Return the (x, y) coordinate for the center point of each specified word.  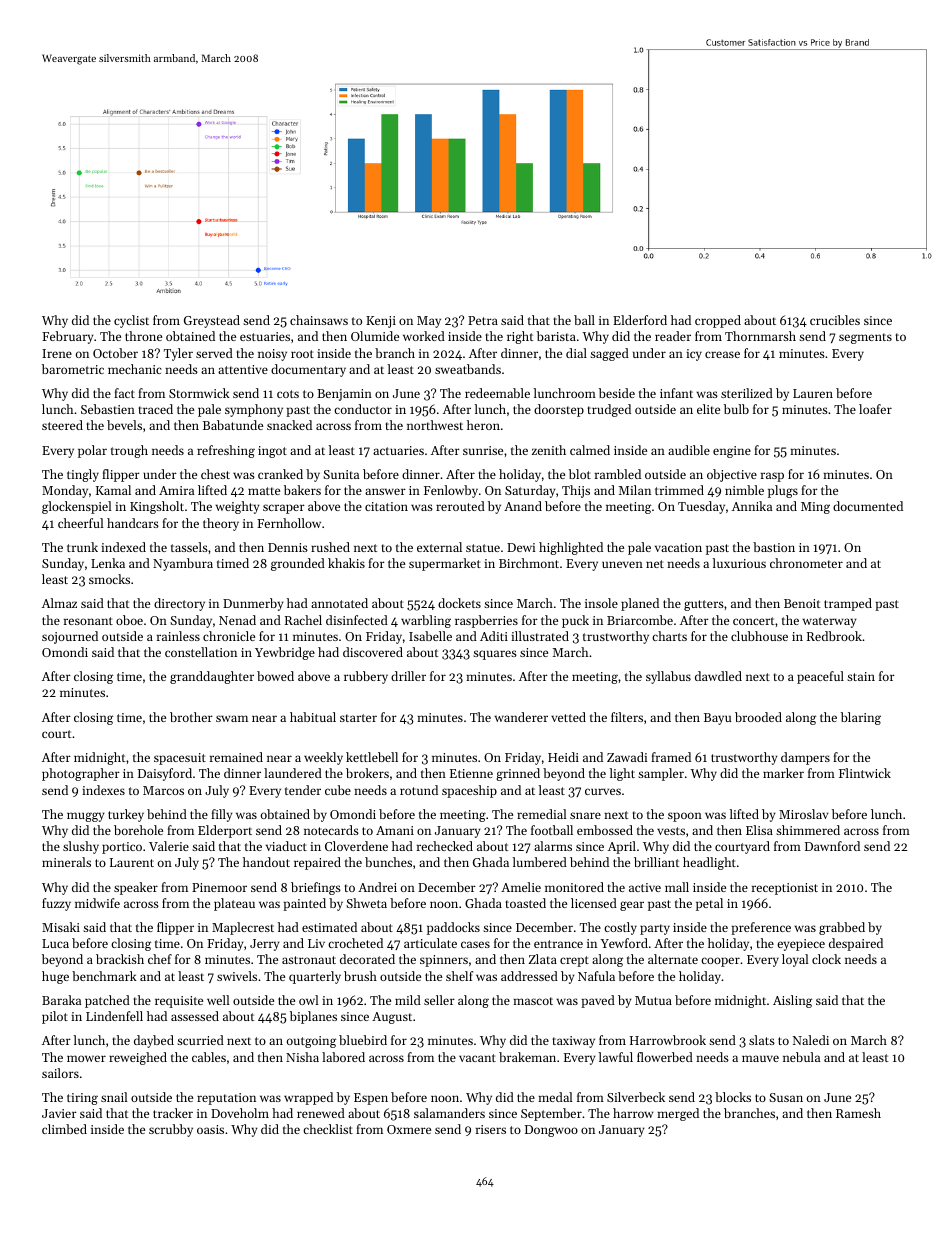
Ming (815, 508)
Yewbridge (285, 653)
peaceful (820, 677)
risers (491, 1129)
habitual (313, 717)
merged (678, 1114)
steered (62, 425)
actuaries (398, 450)
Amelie (521, 887)
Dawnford (832, 846)
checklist (328, 1129)
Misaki (61, 927)
